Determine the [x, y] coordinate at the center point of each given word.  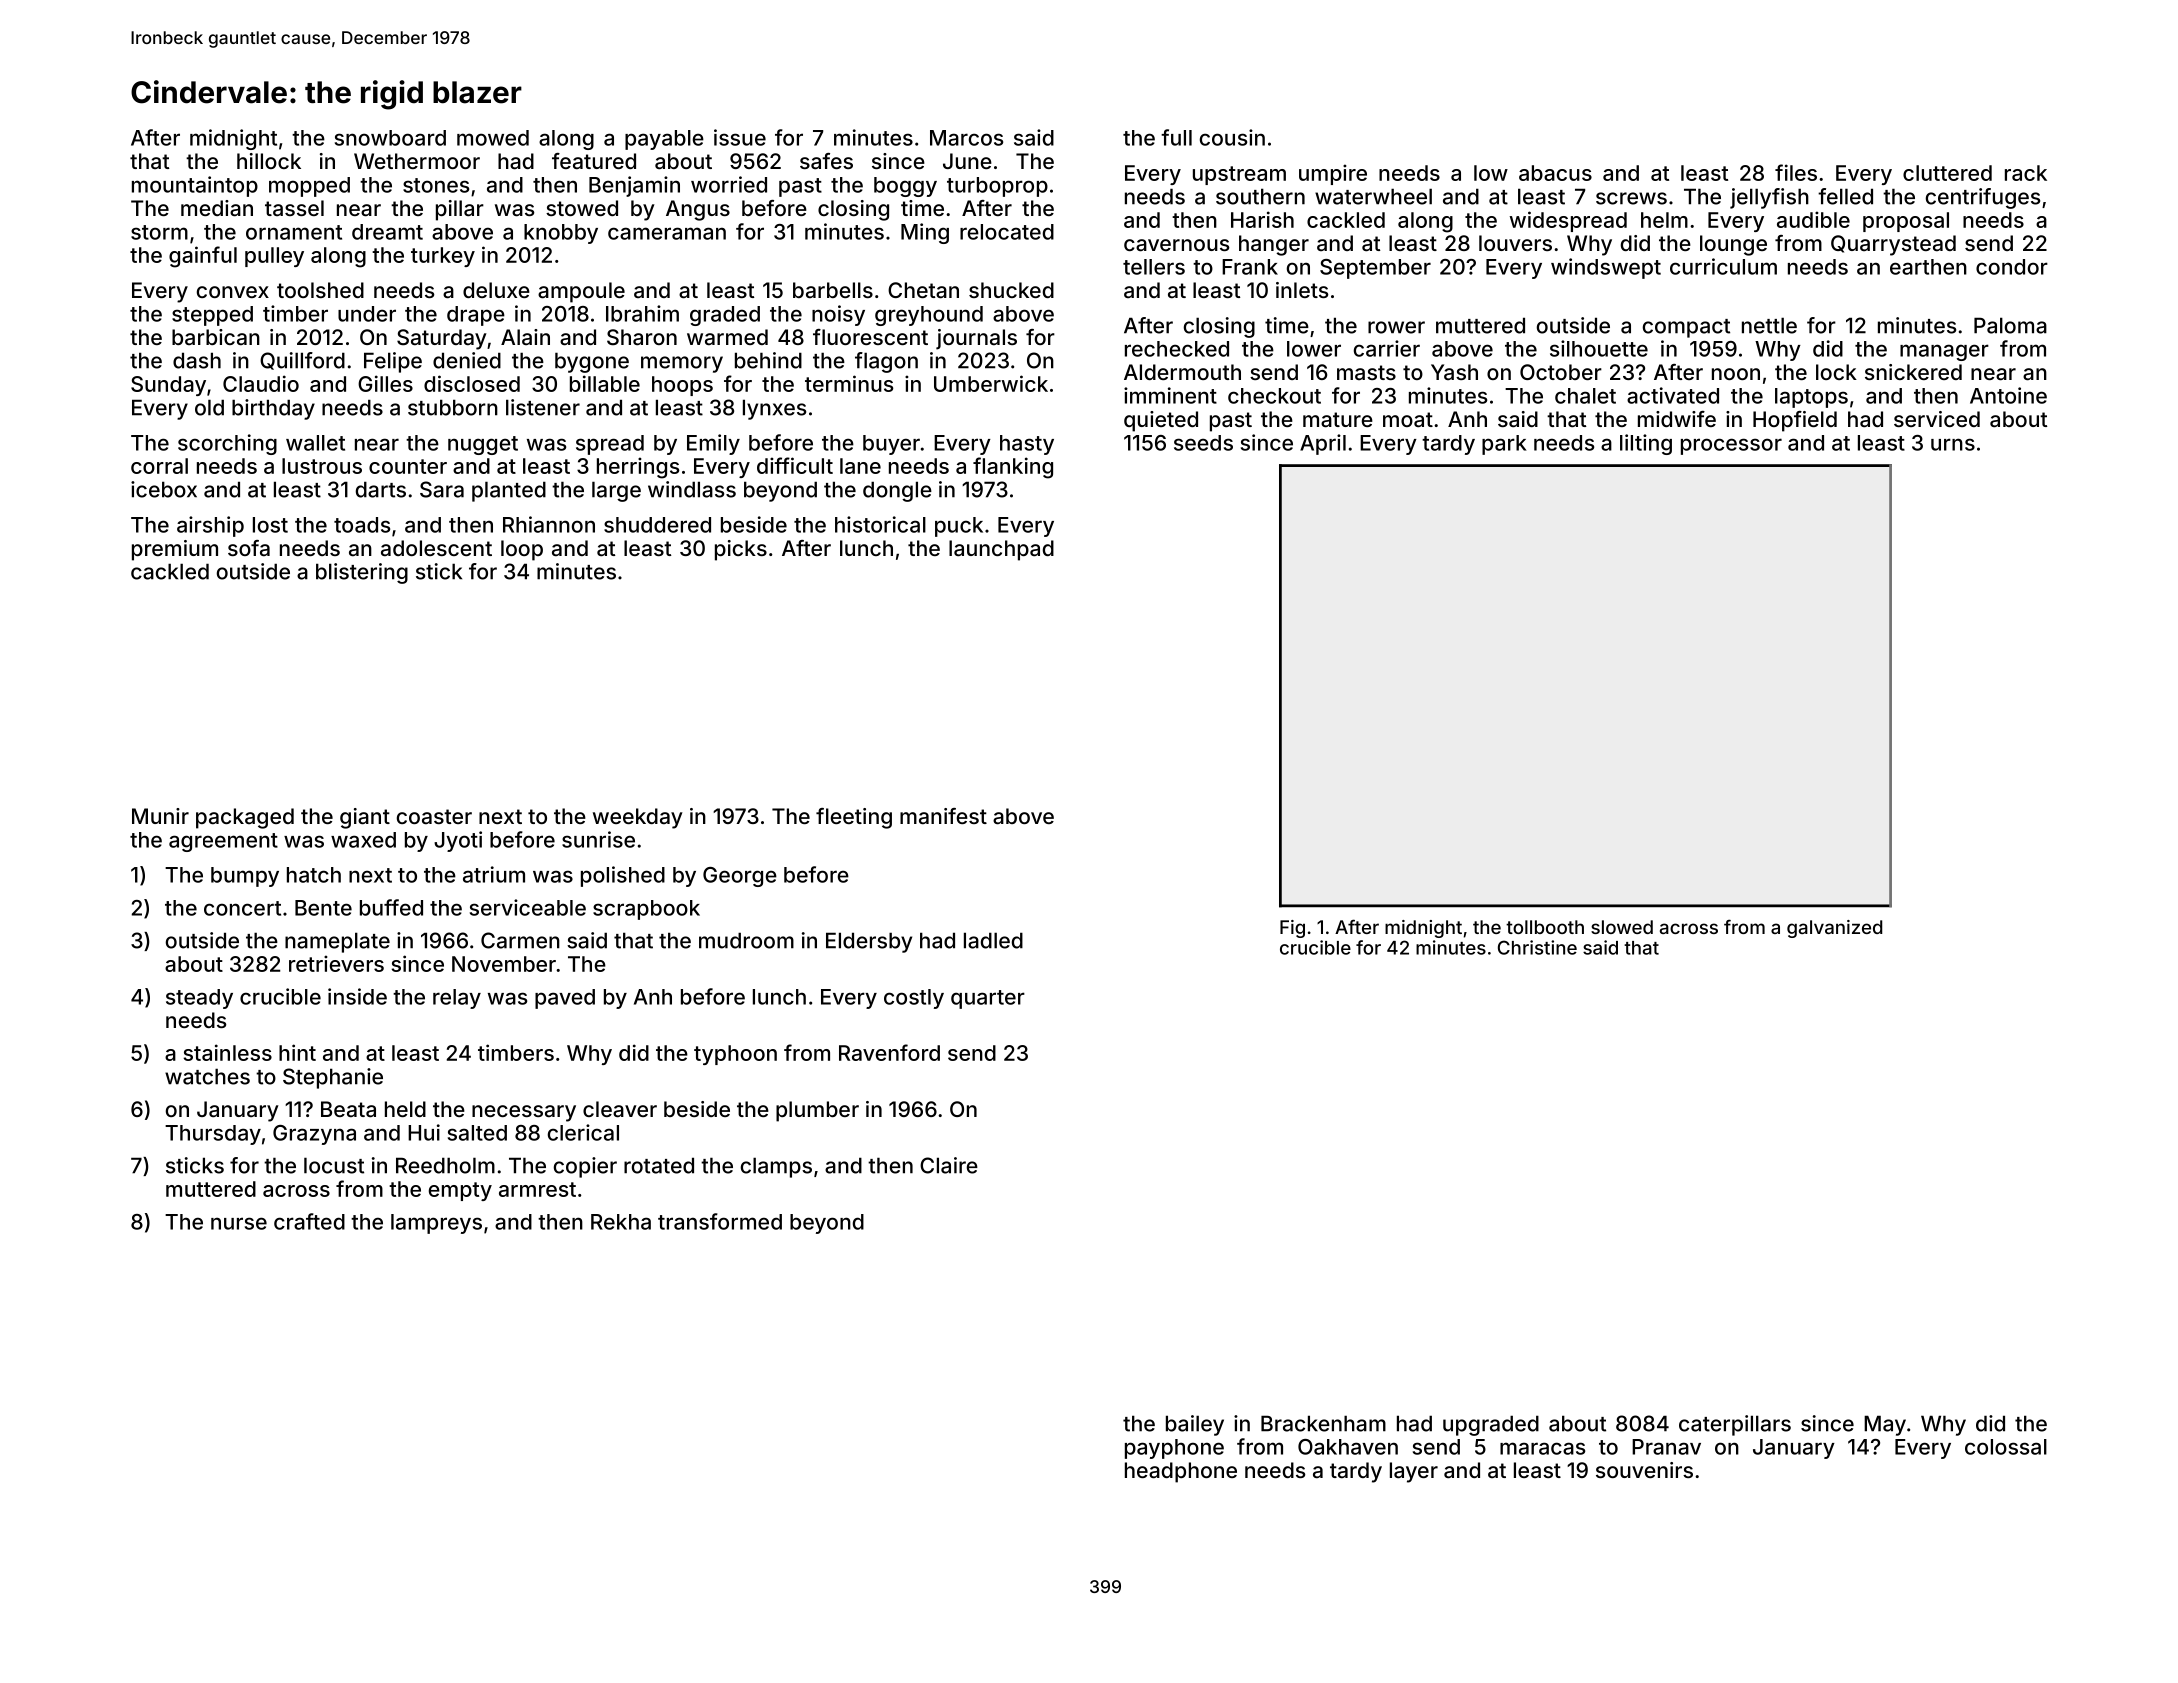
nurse [239, 1223]
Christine [1537, 947]
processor [1731, 446]
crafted [309, 1221]
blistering [362, 573]
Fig [1292, 929]
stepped [212, 316]
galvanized [1834, 929]
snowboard [390, 138]
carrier [1387, 348]
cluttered [1947, 173]
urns [1953, 444]
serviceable [528, 907]
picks [741, 550]
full [1176, 137]
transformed [720, 1221]
